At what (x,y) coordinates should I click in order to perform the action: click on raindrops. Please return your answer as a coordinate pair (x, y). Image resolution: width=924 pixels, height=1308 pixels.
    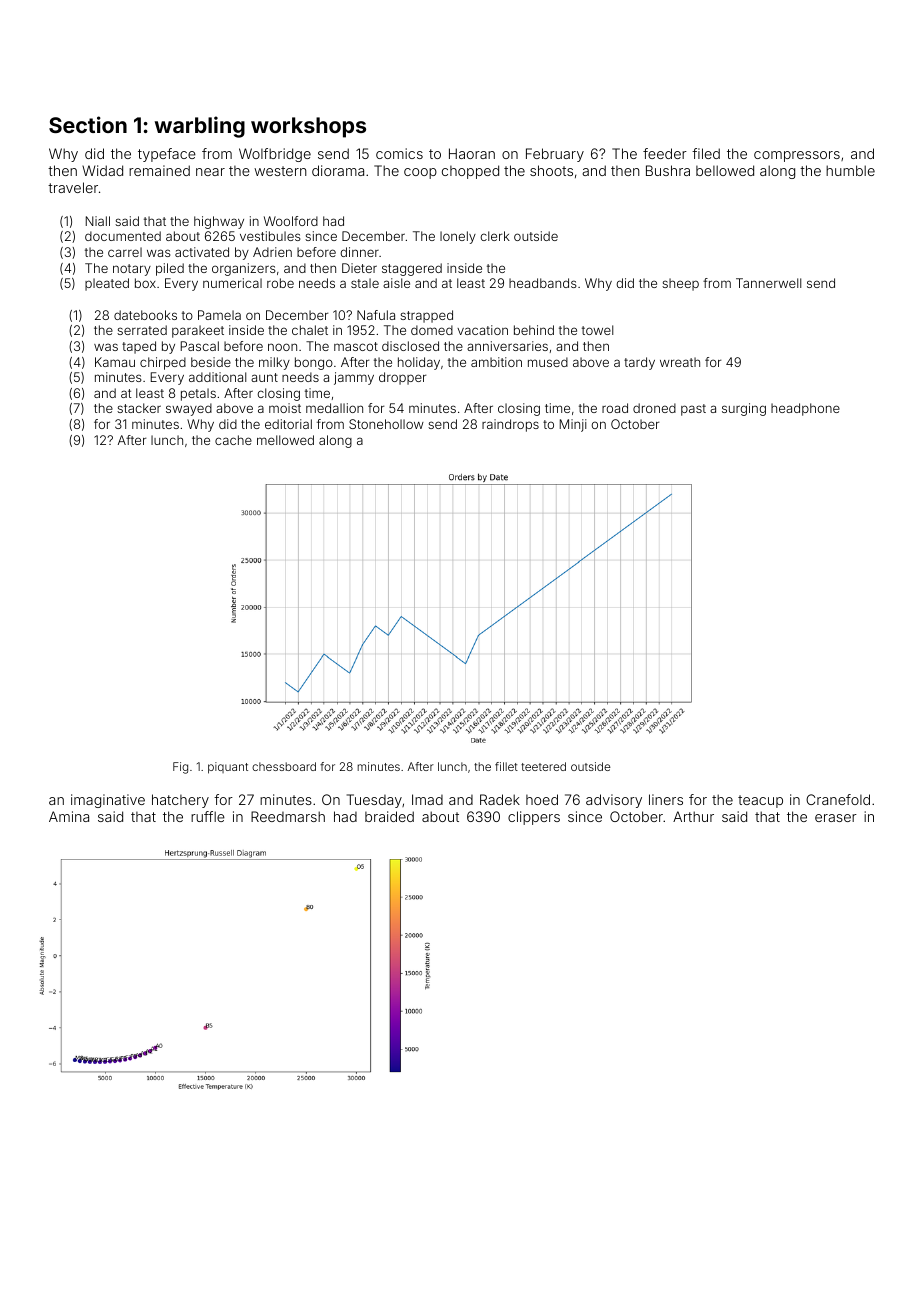
    Looking at the image, I should click on (510, 425).
